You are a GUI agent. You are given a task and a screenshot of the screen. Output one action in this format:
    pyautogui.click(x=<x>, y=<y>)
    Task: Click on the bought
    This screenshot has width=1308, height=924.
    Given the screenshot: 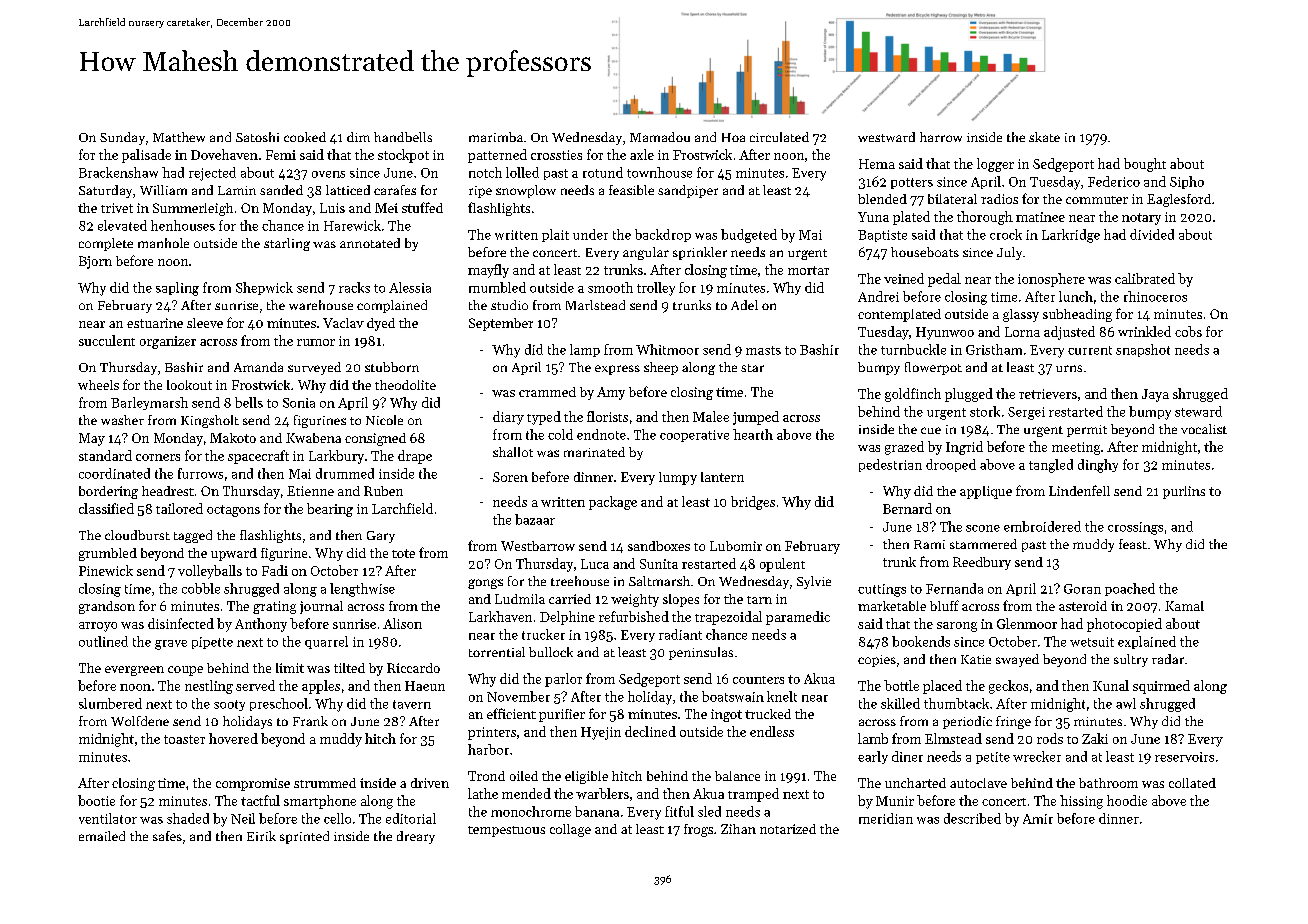 What is the action you would take?
    pyautogui.click(x=1145, y=165)
